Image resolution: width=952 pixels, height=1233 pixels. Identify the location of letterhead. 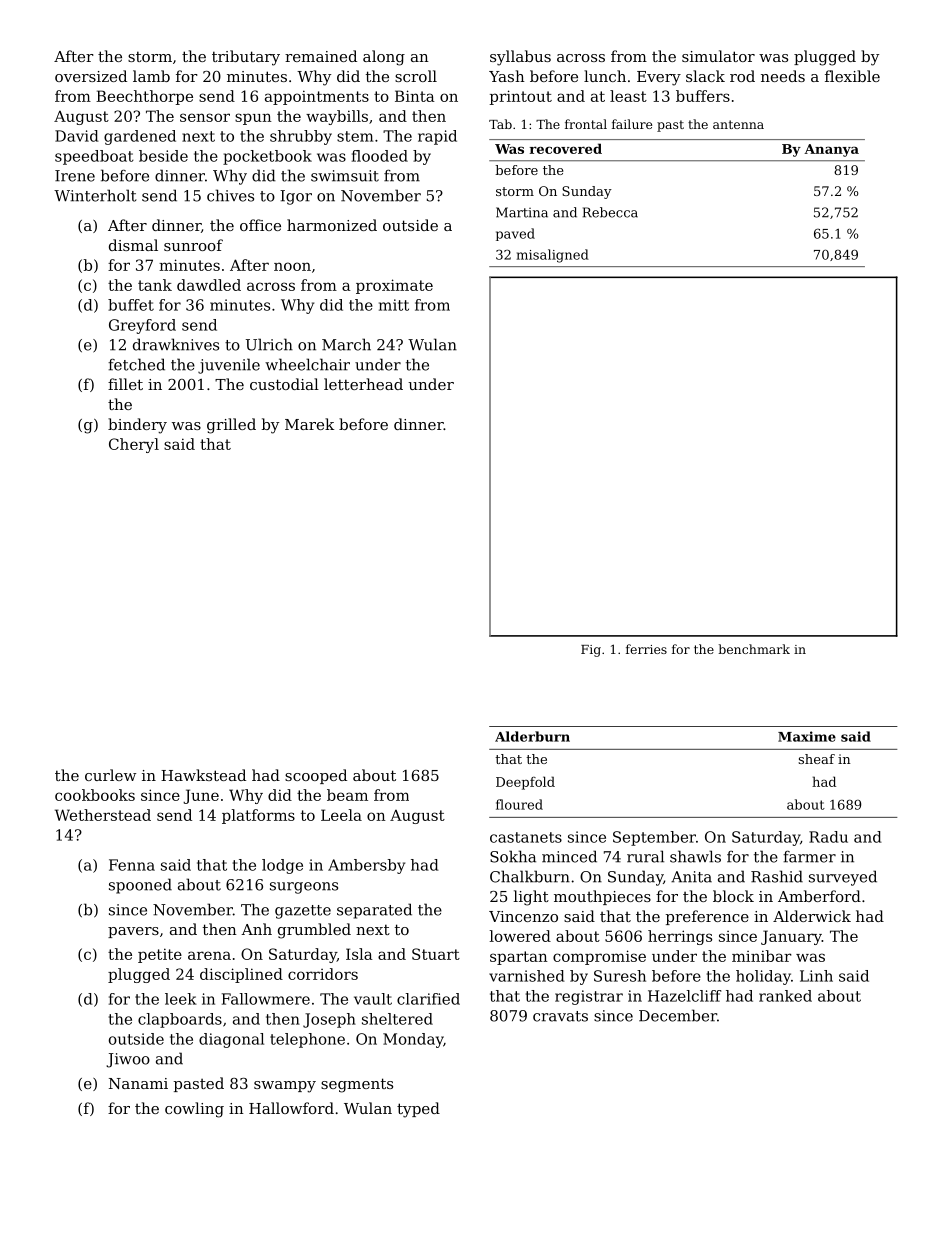
(363, 384).
